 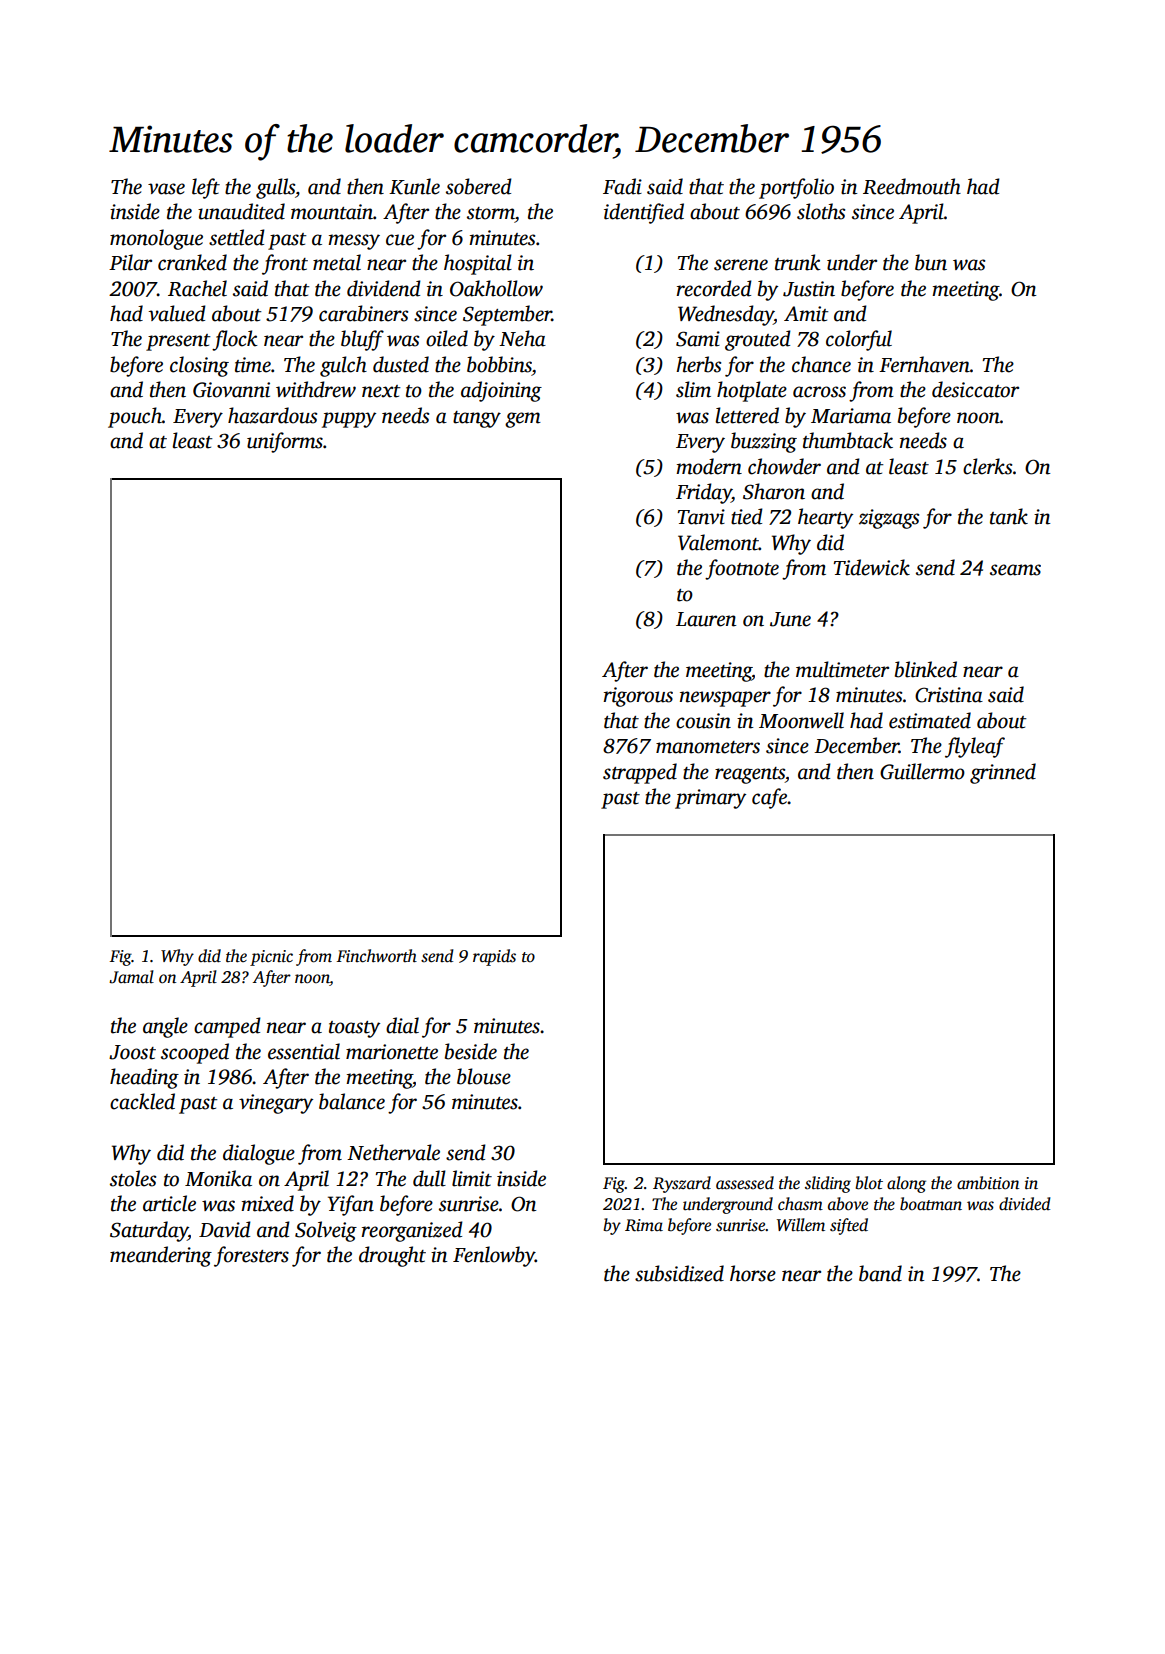 What do you see at coordinates (848, 440) in the image?
I see `thumbtack` at bounding box center [848, 440].
